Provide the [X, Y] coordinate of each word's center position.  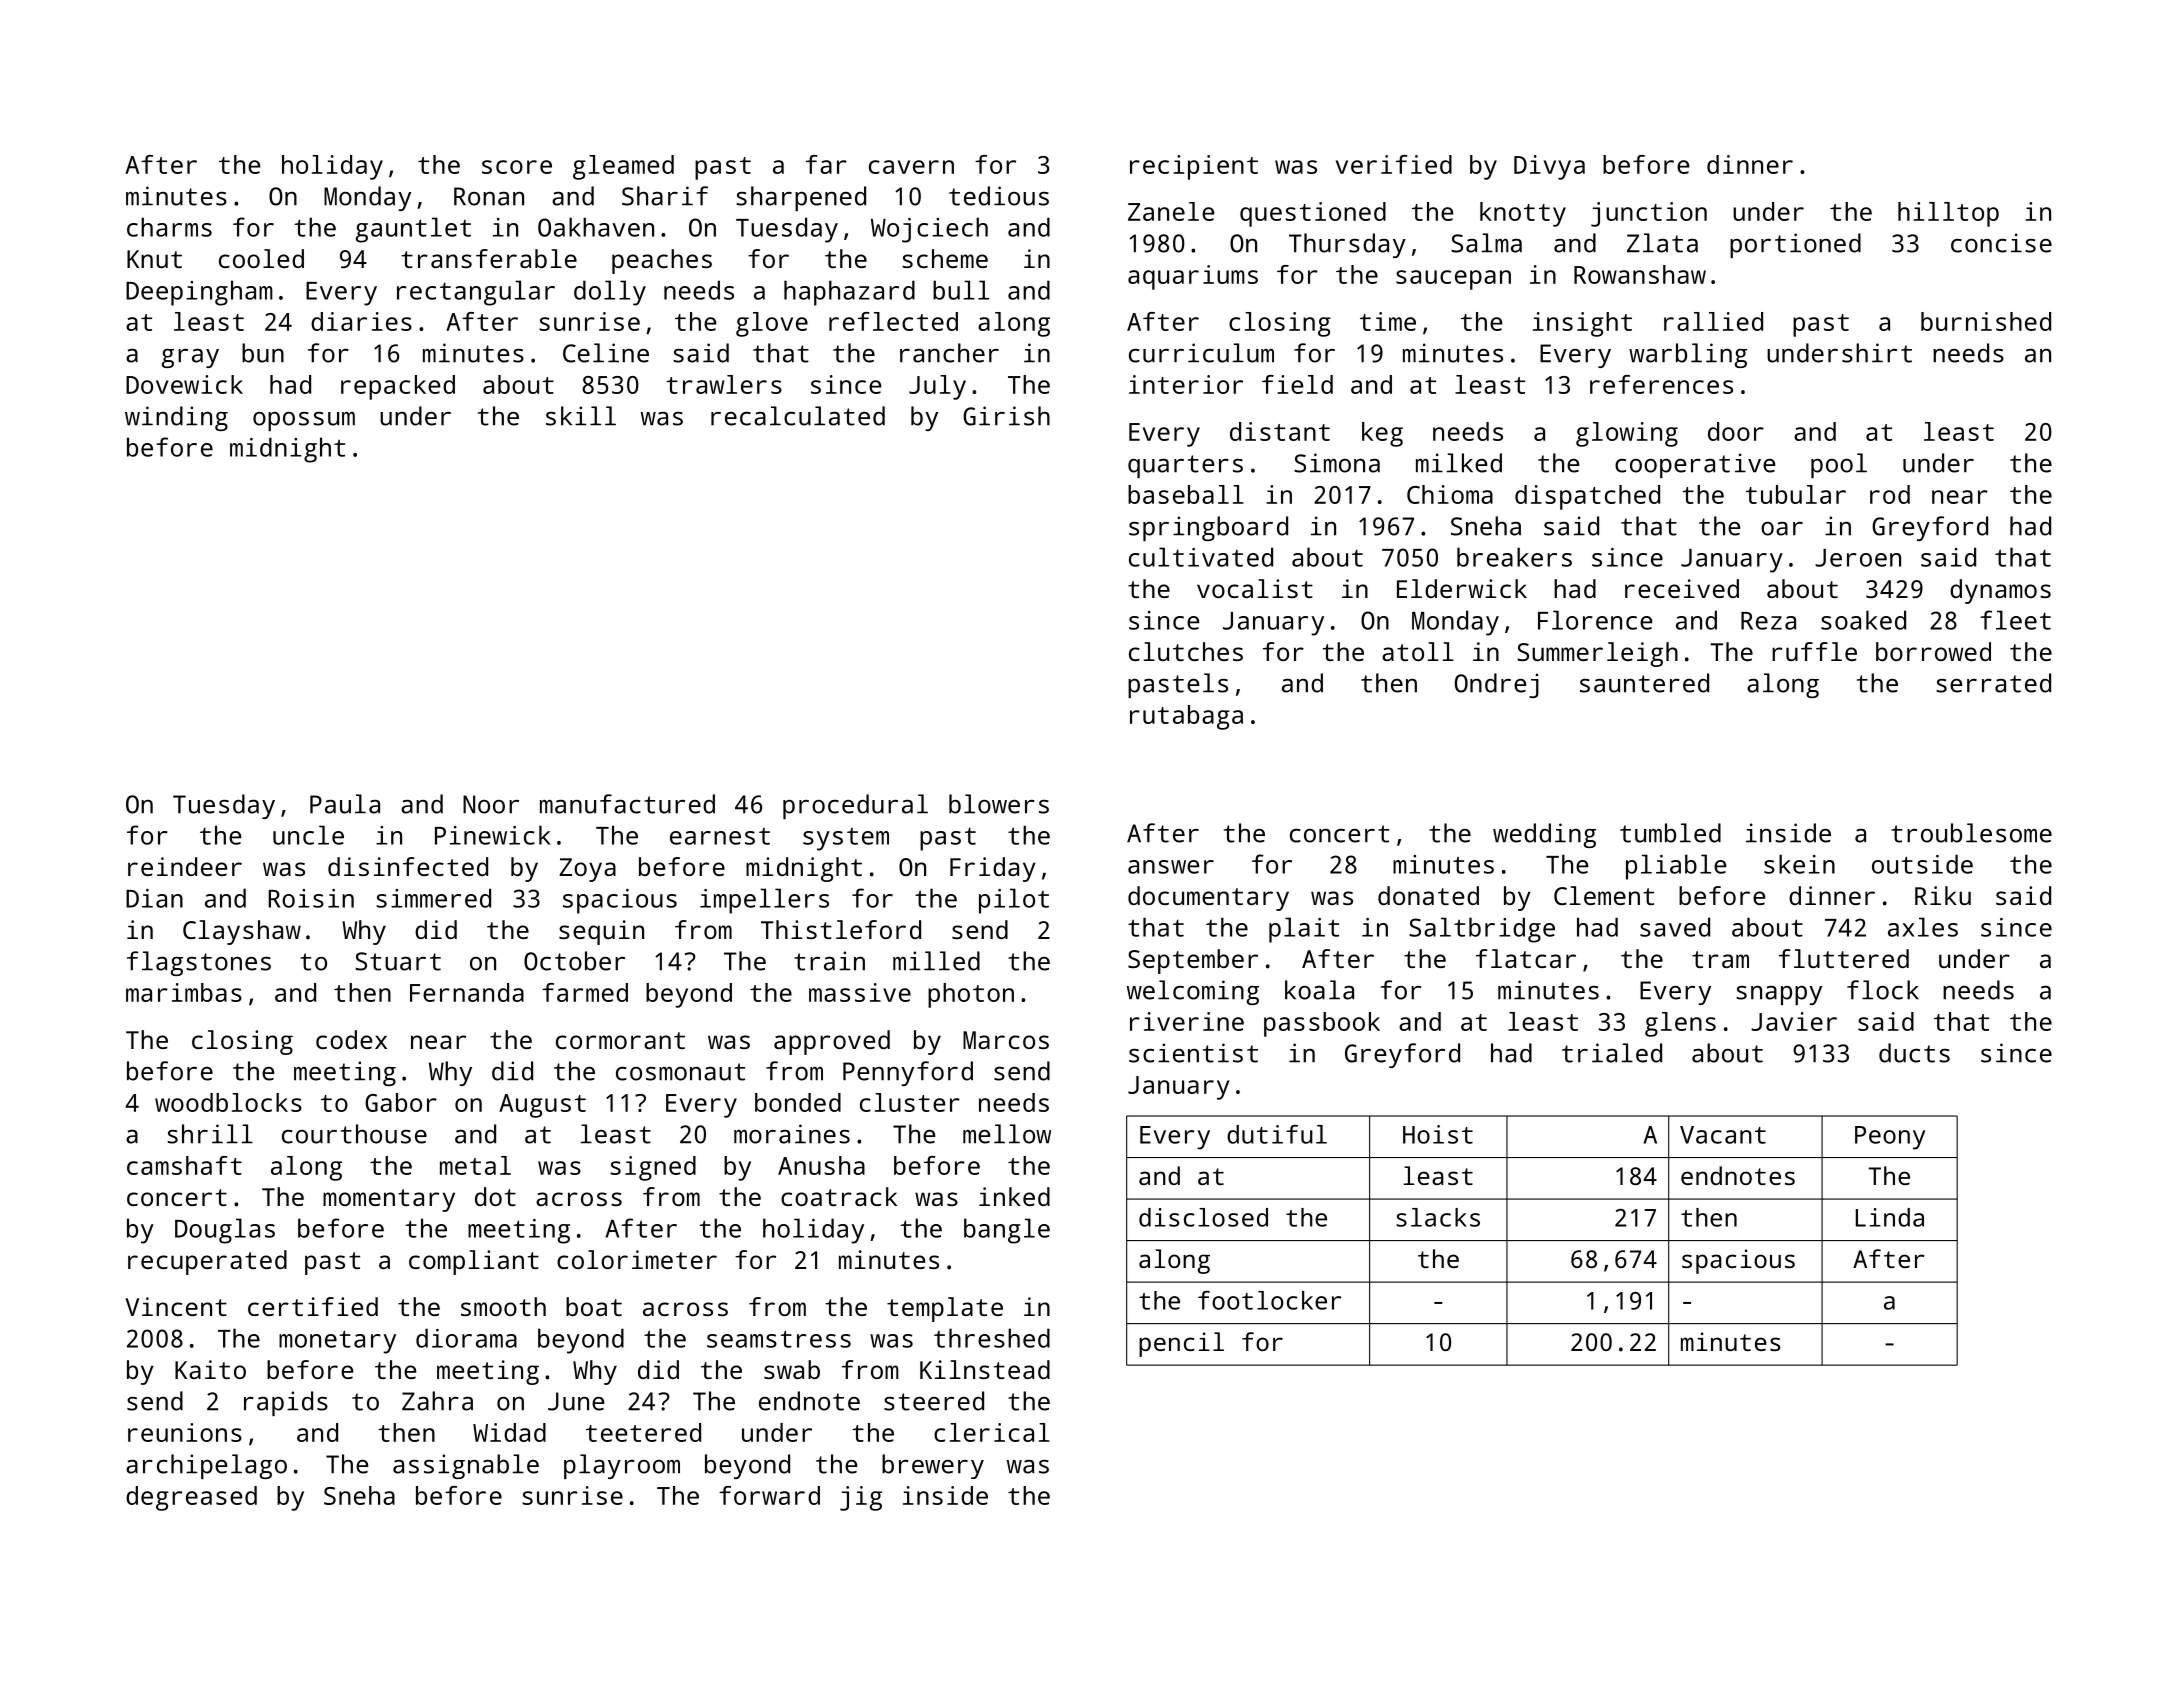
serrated [1993, 683]
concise [2001, 243]
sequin [601, 932]
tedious [999, 196]
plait [1304, 930]
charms [169, 227]
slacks [1438, 1217]
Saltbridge [1482, 930]
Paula [345, 804]
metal [475, 1165]
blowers [999, 804]
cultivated [1201, 557]
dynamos [2000, 591]
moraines [792, 1134]
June [576, 1401]
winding [176, 418]
